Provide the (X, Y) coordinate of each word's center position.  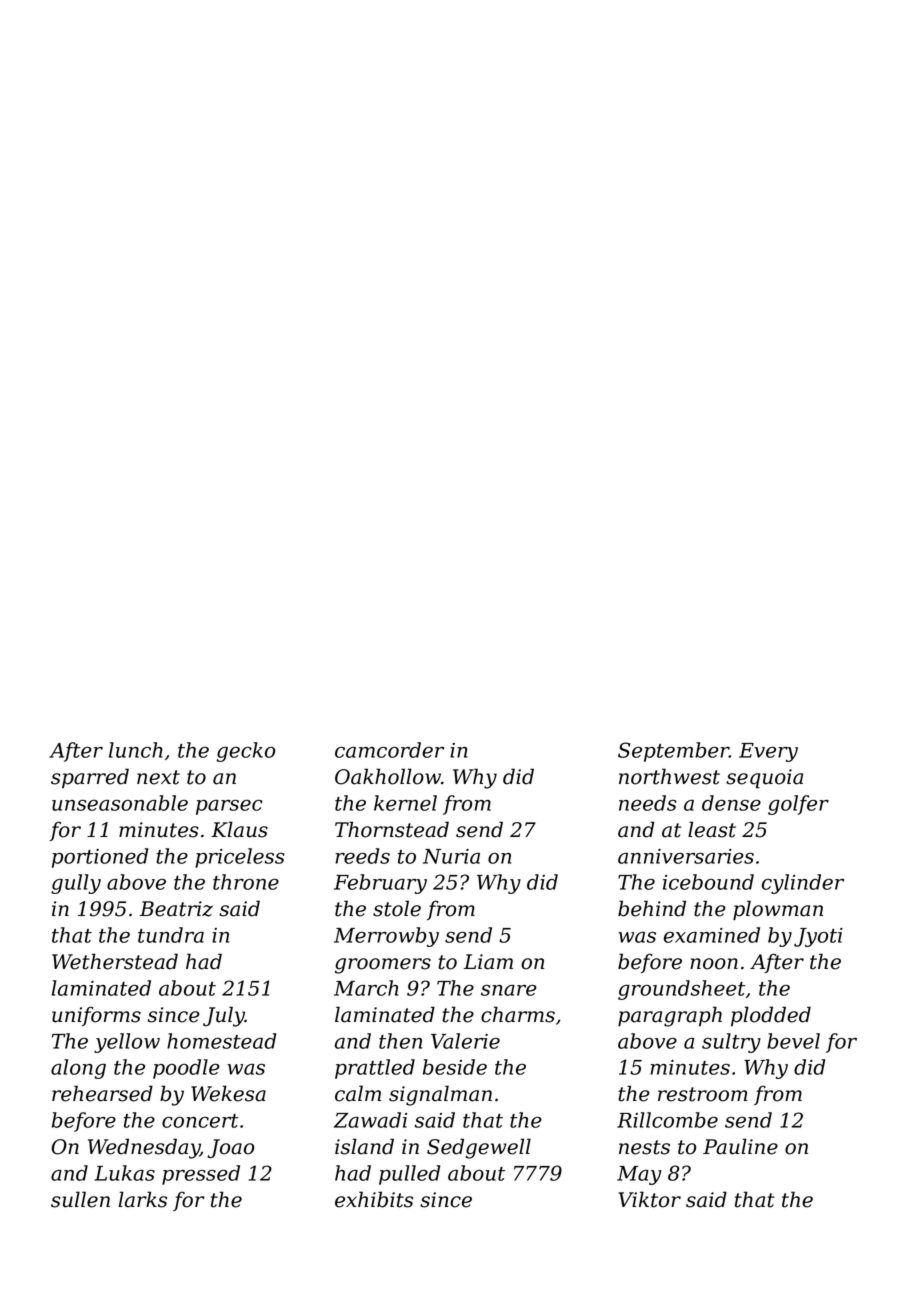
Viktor (649, 1199)
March (366, 988)
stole (397, 908)
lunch (136, 750)
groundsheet (681, 990)
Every (768, 752)
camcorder (389, 750)
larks (142, 1199)
